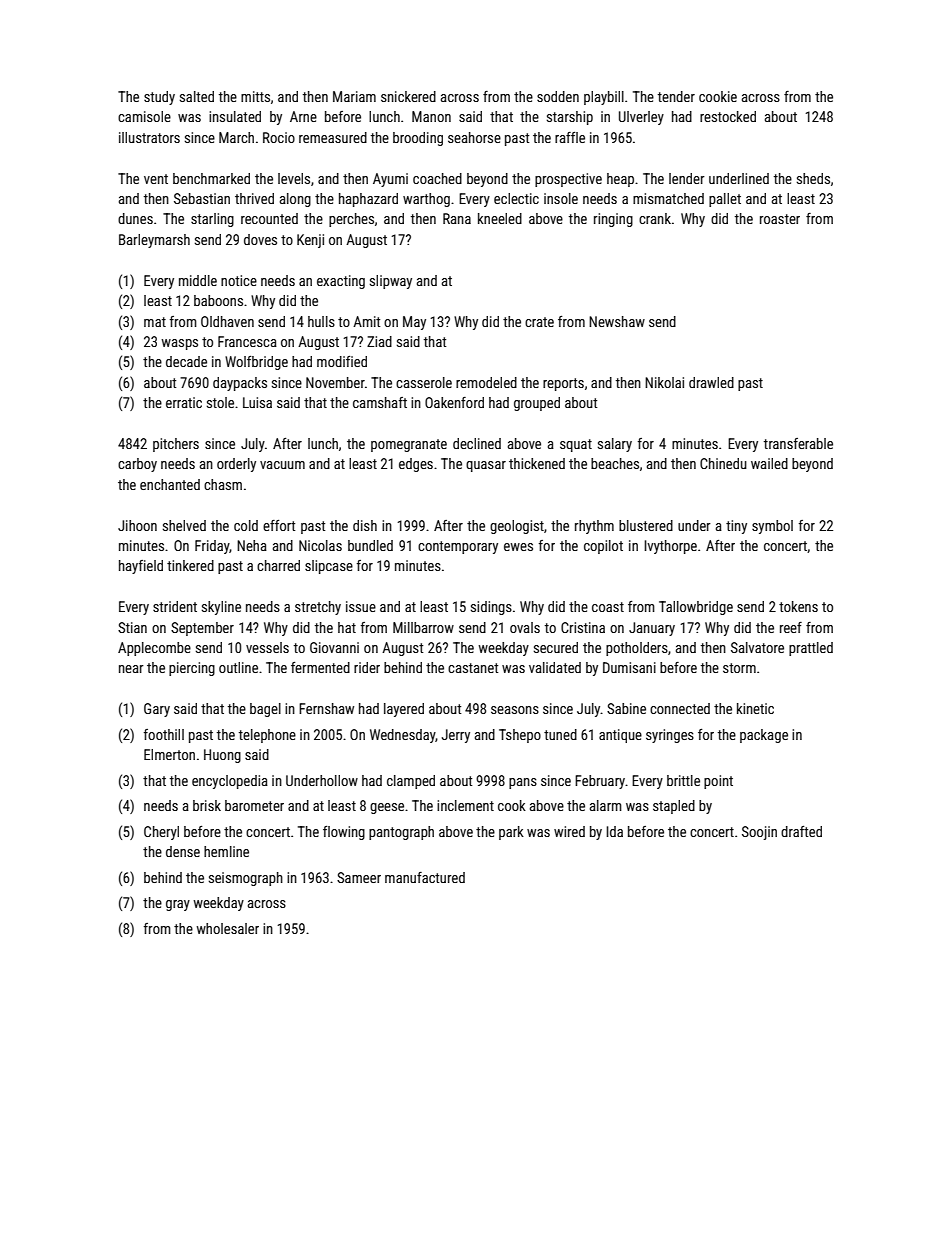 The height and width of the image is (1233, 952). What do you see at coordinates (568, 180) in the image?
I see `prospective` at bounding box center [568, 180].
